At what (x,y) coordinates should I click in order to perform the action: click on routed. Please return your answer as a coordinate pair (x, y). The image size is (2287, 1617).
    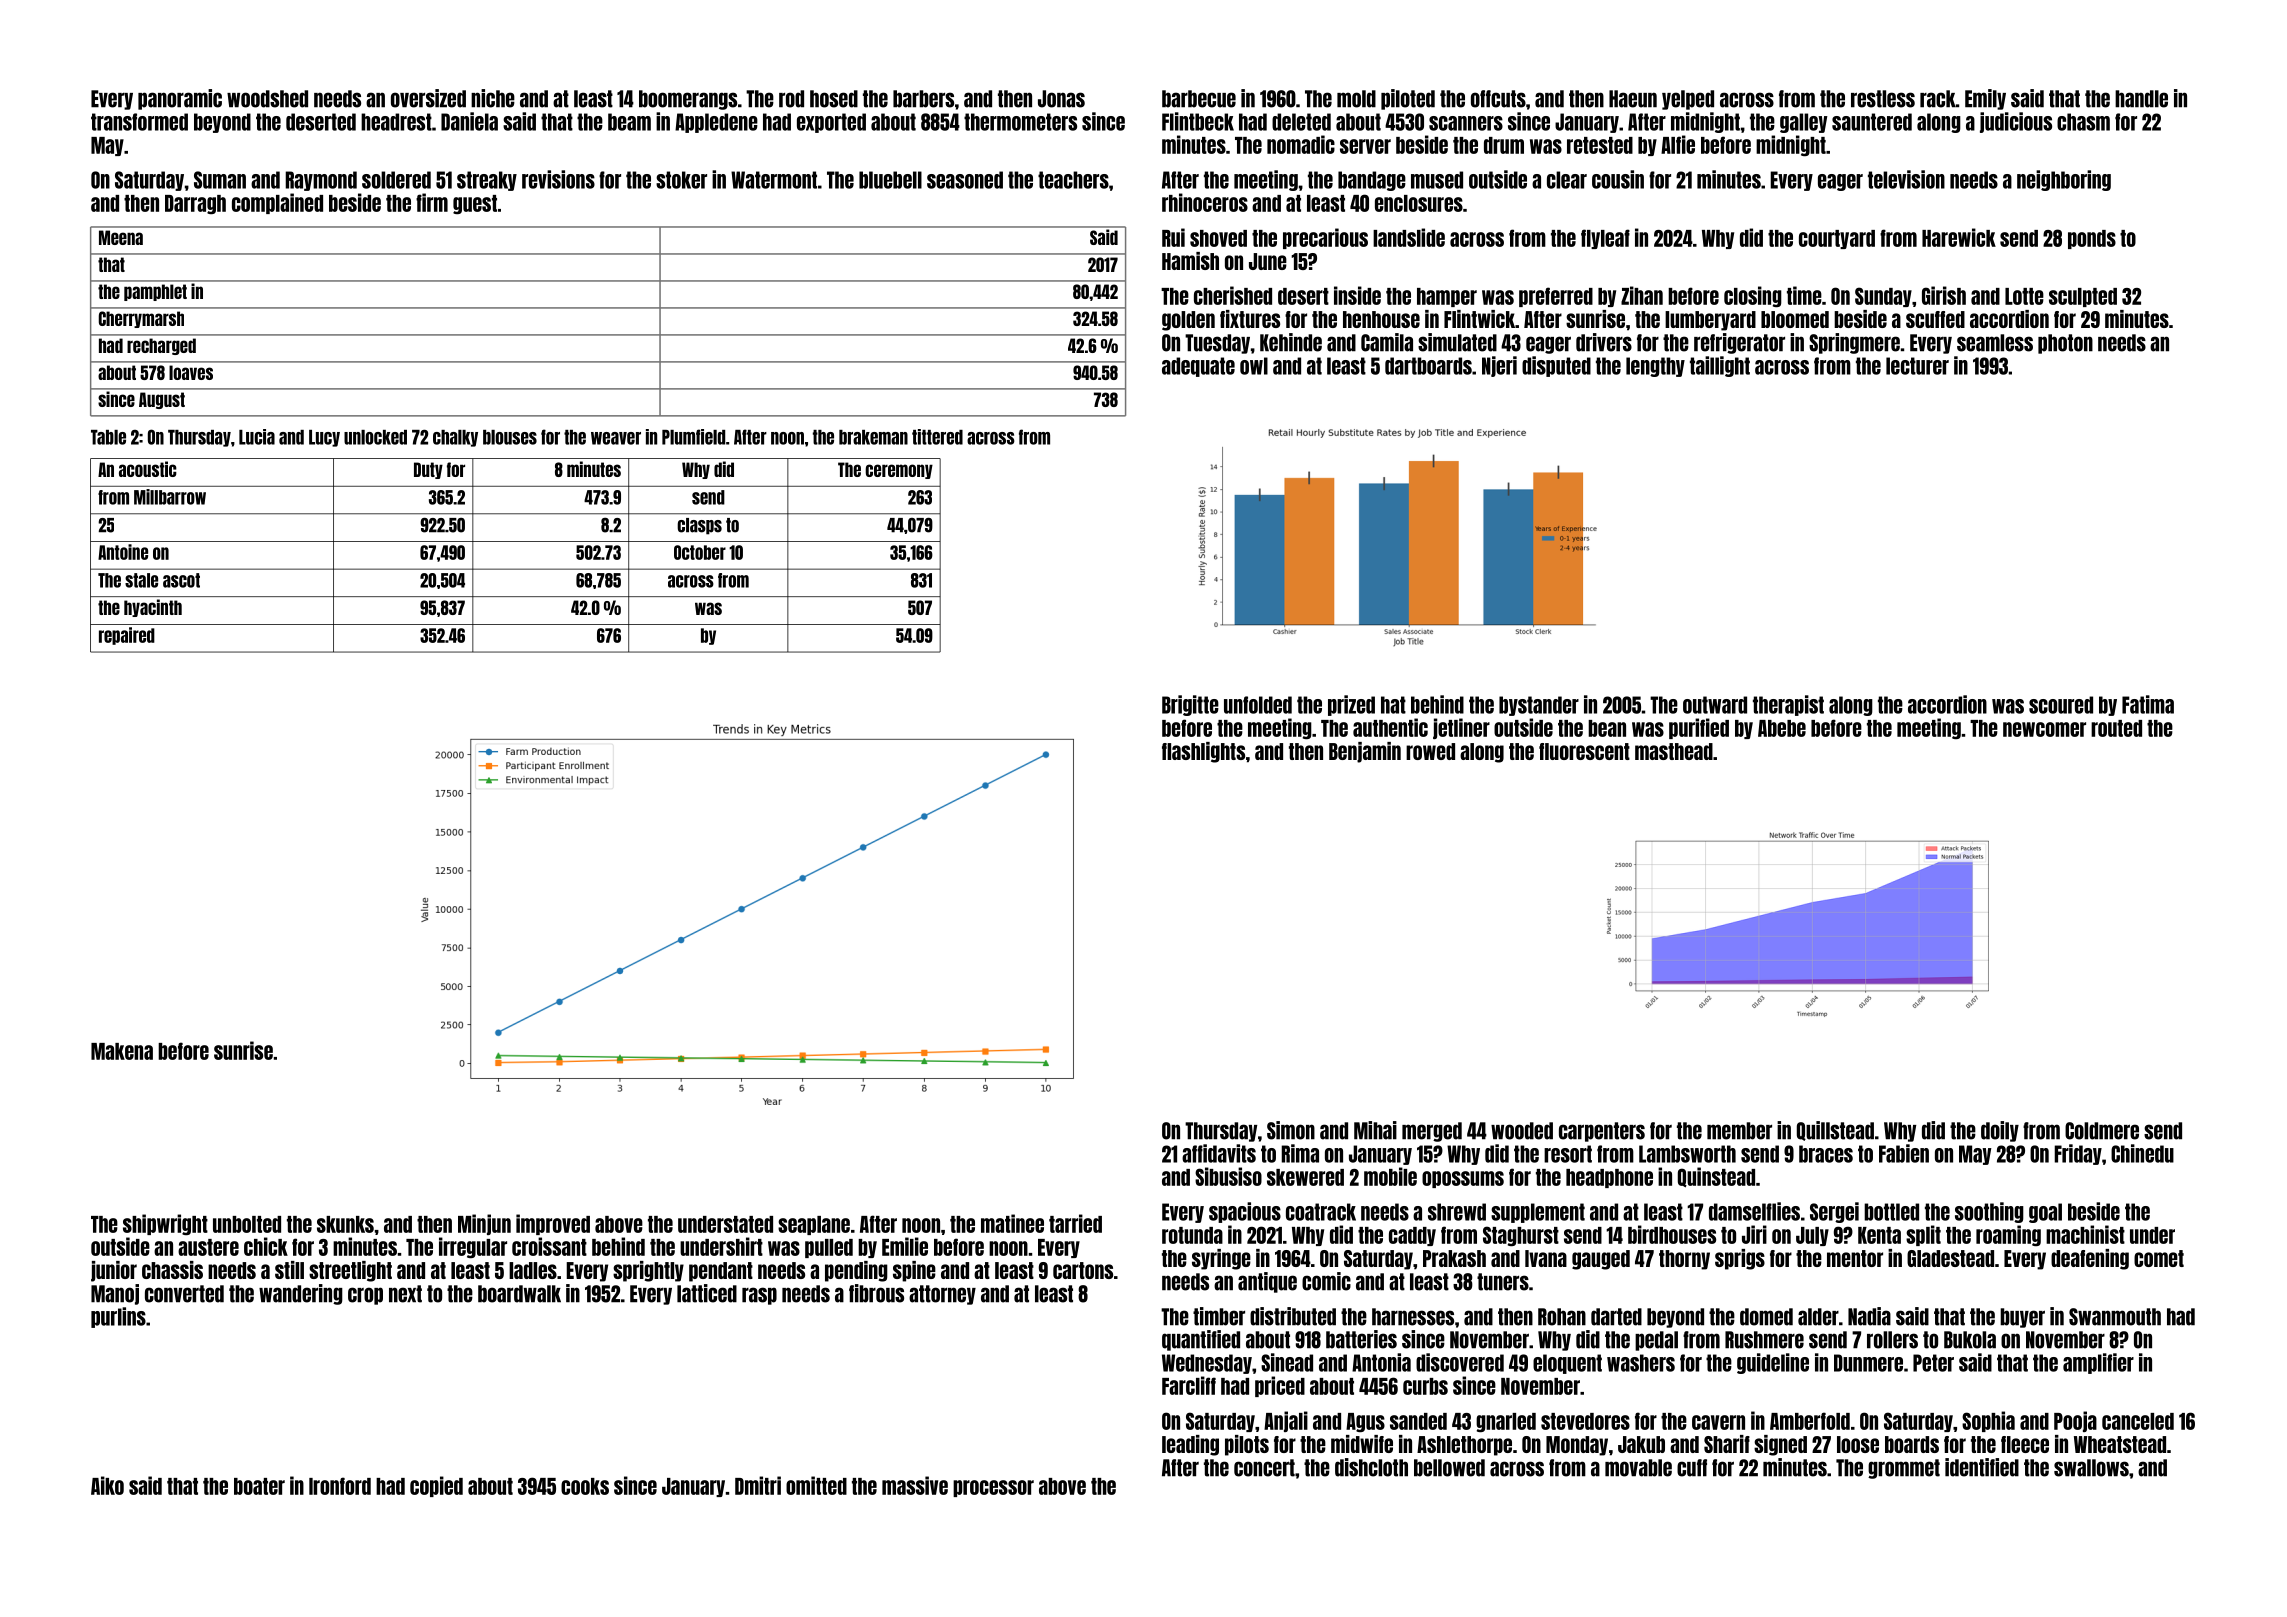
    Looking at the image, I should click on (2116, 728).
